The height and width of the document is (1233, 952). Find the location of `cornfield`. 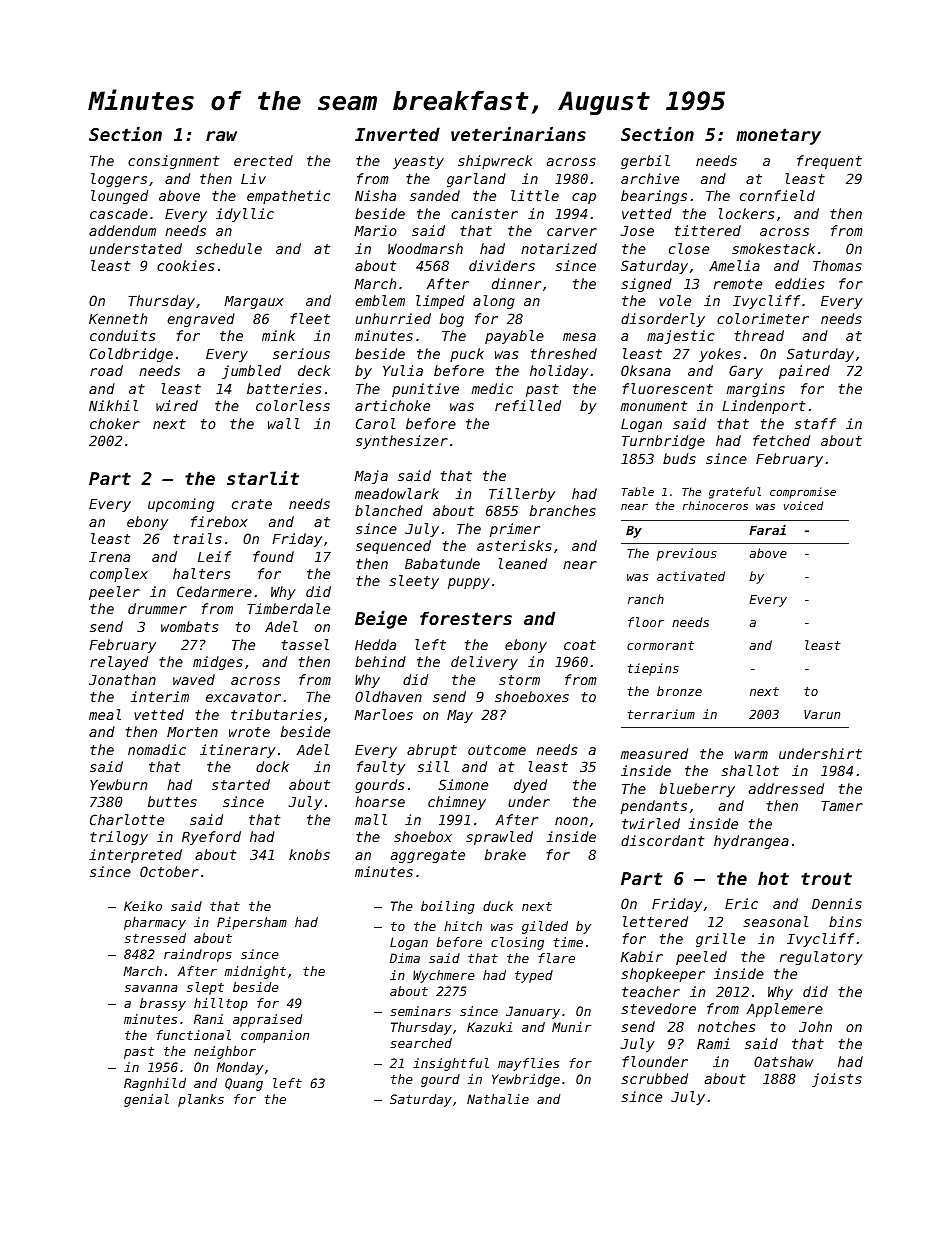

cornfield is located at coordinates (777, 195).
